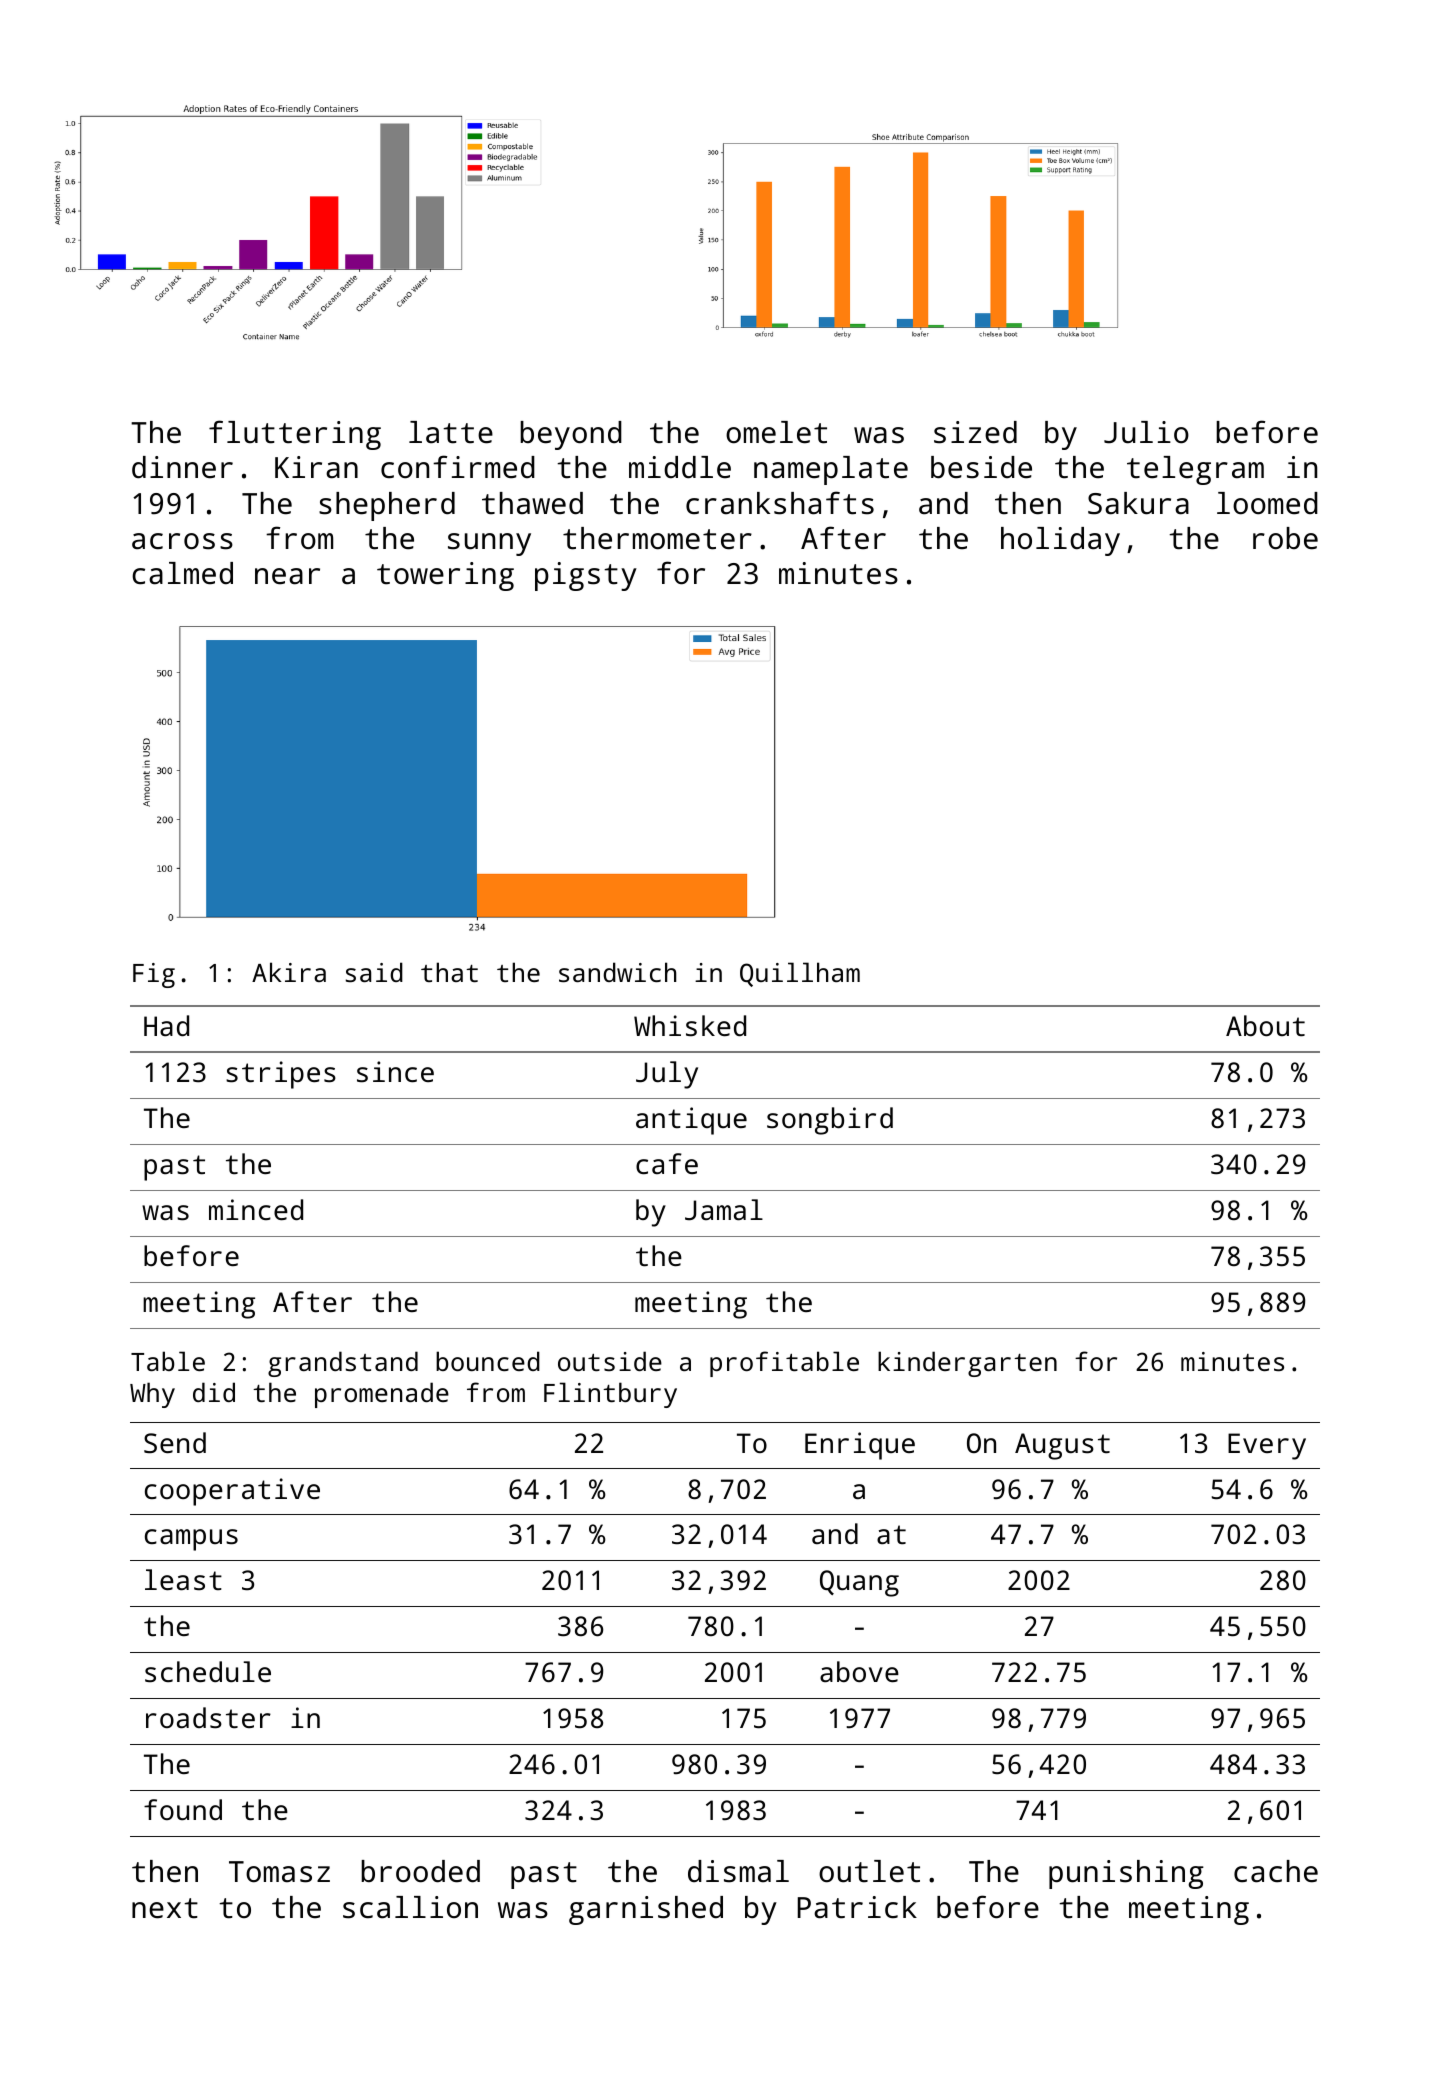 This screenshot has width=1450, height=2100. Describe the element at coordinates (410, 1907) in the screenshot. I see `scallion` at that location.
